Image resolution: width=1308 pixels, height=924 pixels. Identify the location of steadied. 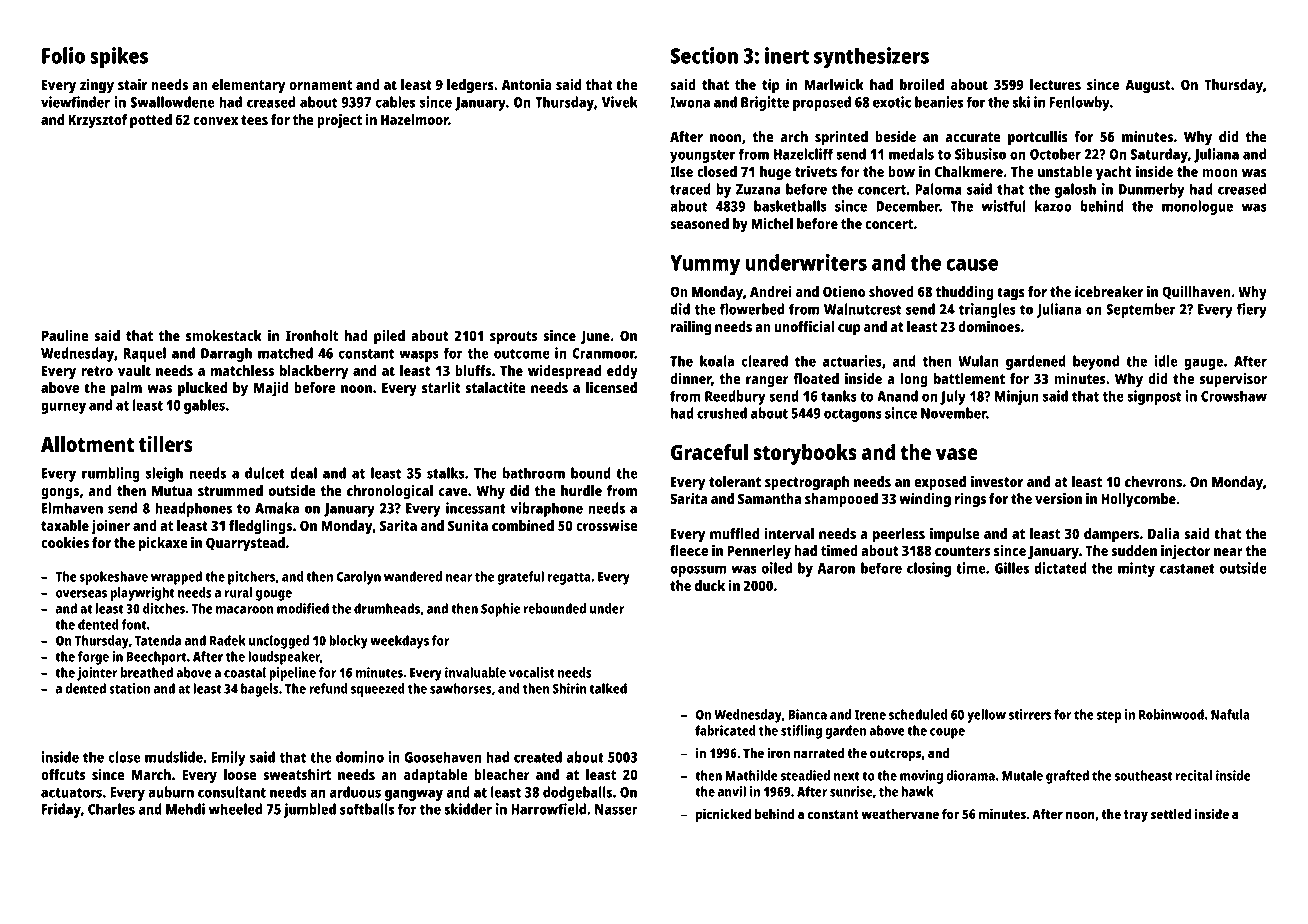
(805, 775).
